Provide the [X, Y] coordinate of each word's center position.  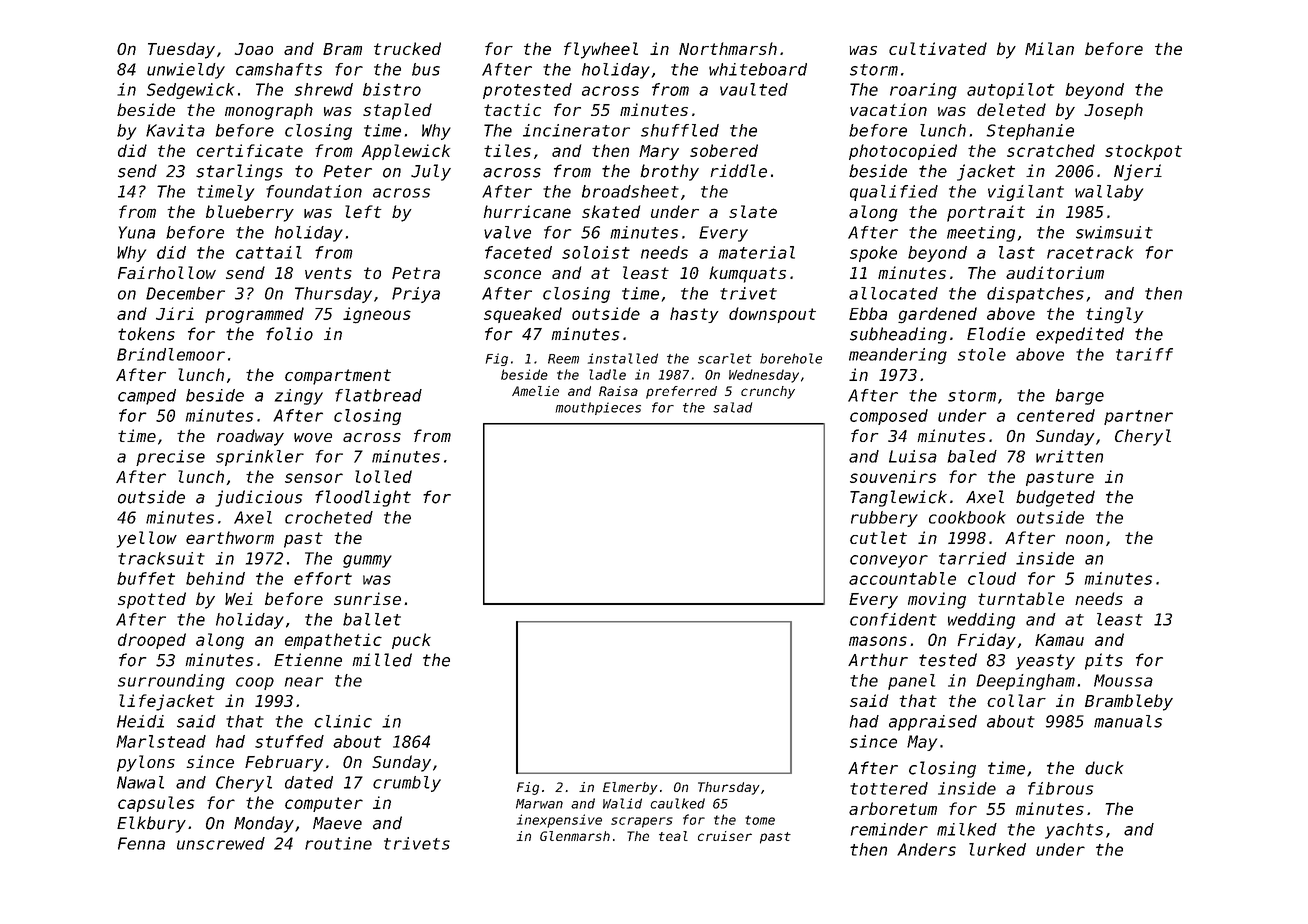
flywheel [601, 50]
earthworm [230, 537]
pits [1104, 661]
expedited [1080, 335]
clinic [343, 721]
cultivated [938, 48]
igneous [377, 315]
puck [411, 641]
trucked [407, 48]
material [757, 252]
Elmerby [630, 788]
